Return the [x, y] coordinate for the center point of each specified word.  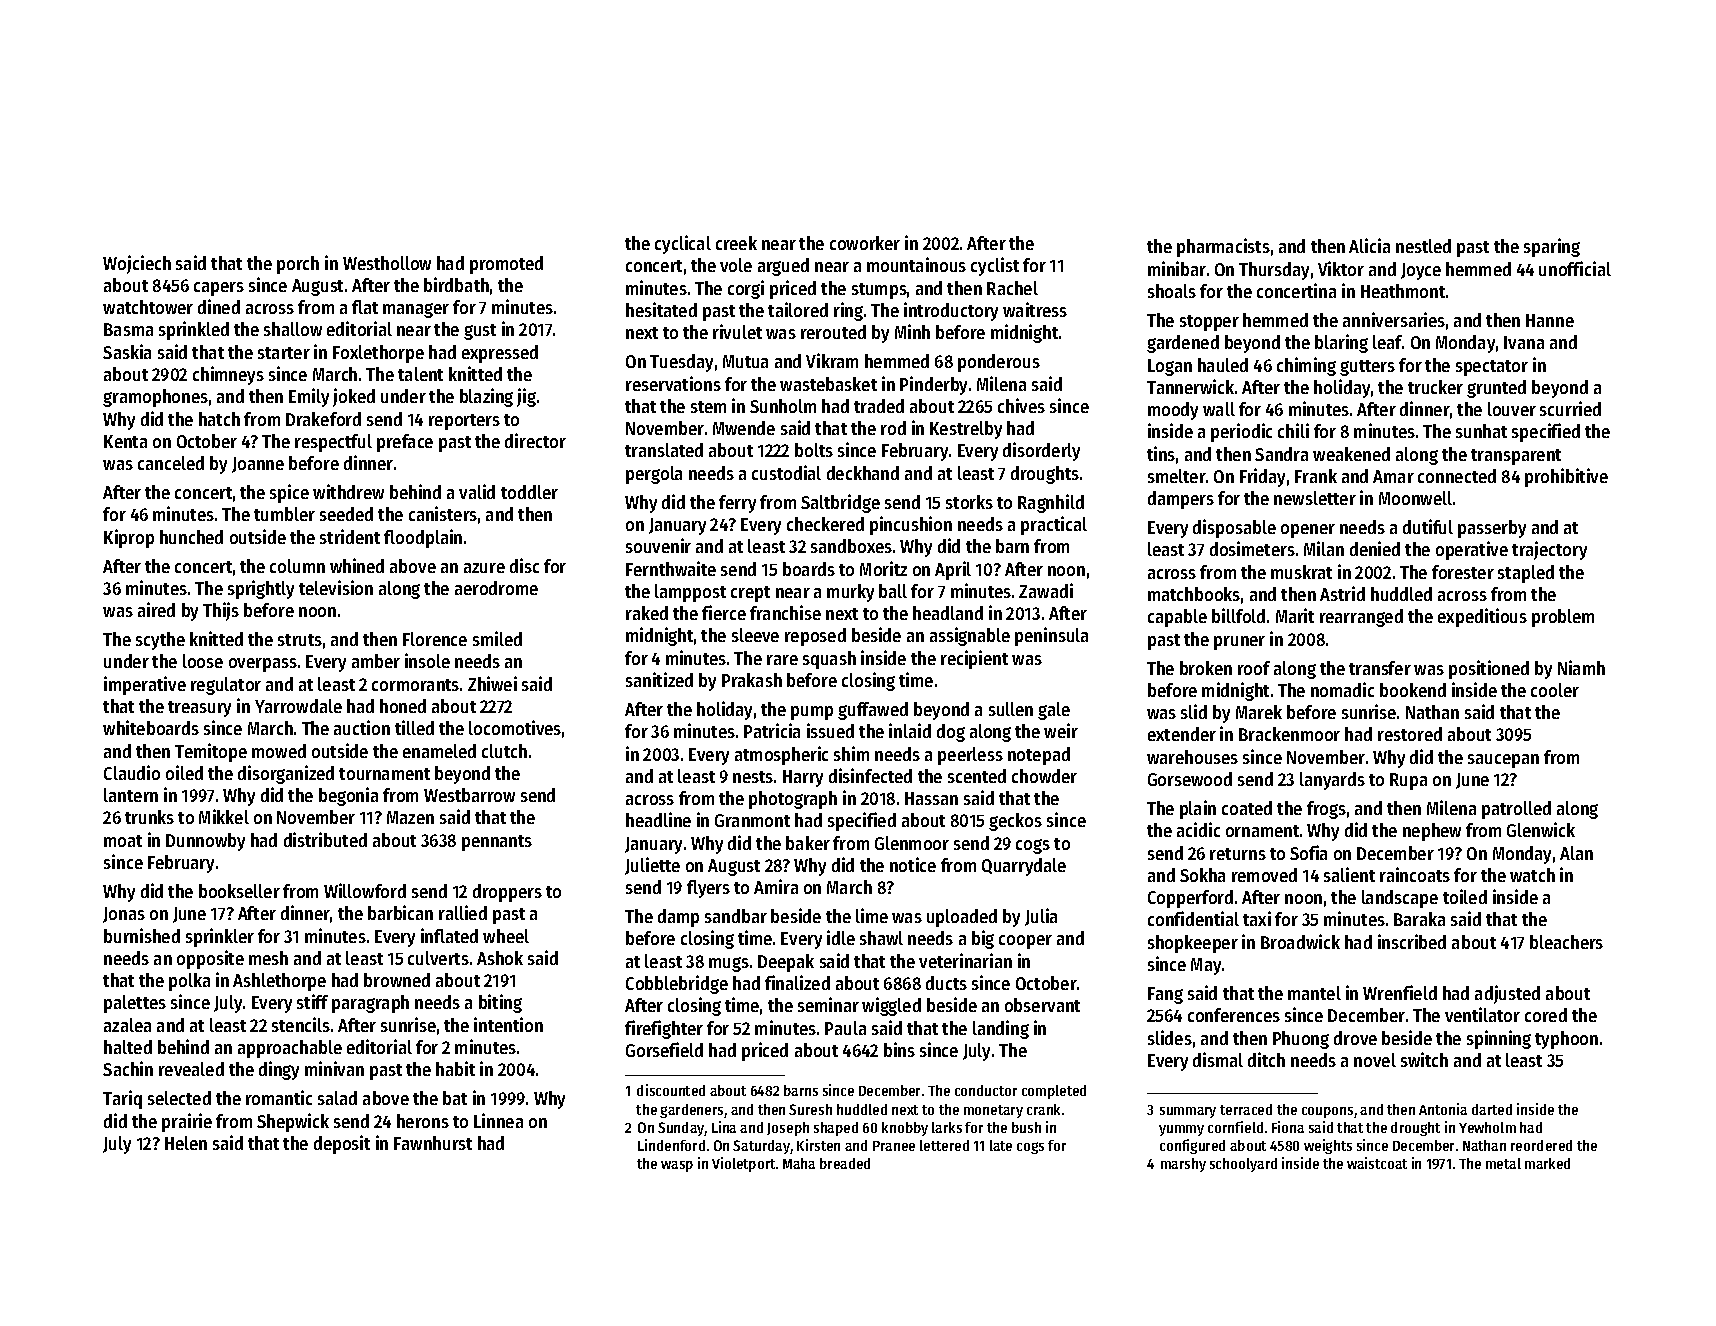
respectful [333, 443]
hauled [1223, 365]
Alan [1576, 853]
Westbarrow [469, 795]
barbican [400, 912]
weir [1061, 730]
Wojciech [137, 264]
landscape [1400, 899]
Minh [912, 331]
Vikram [832, 360]
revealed [191, 1069]
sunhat [1481, 431]
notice [913, 864]
